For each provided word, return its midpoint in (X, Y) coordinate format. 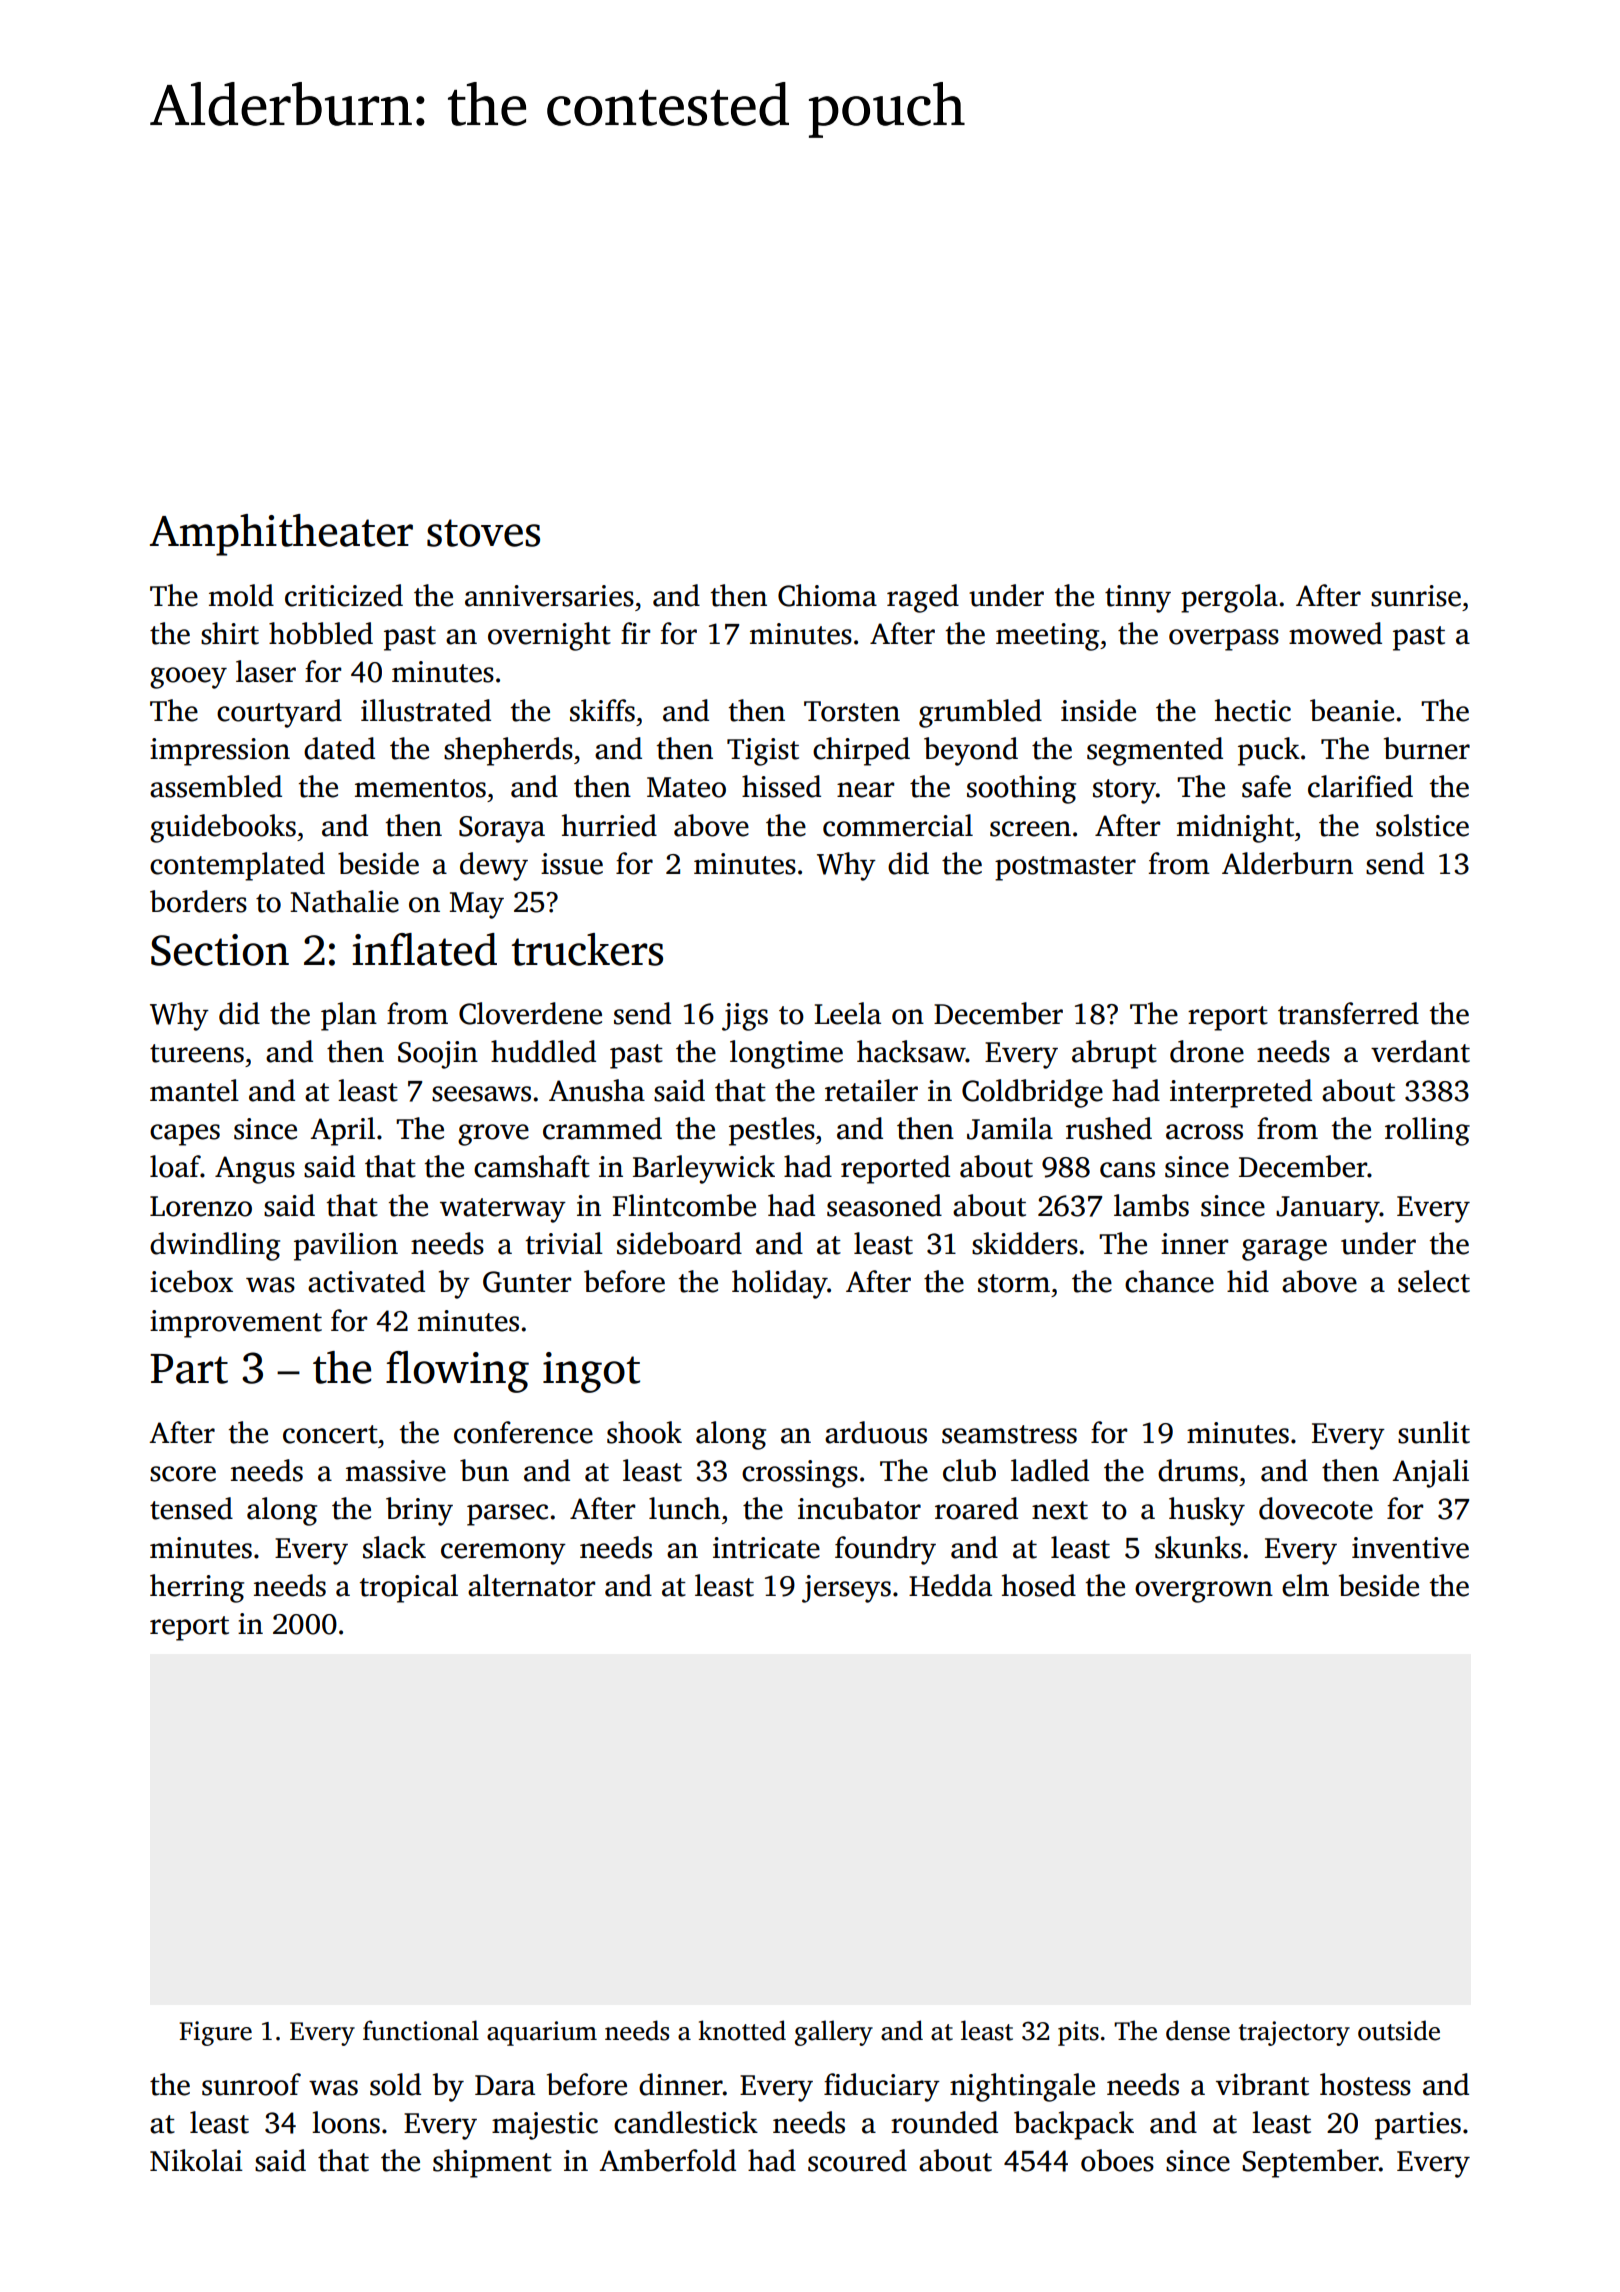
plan (349, 1016)
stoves (483, 533)
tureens (197, 1053)
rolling (1427, 1131)
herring (197, 1588)
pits (1078, 2033)
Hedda (950, 1585)
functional (421, 2030)
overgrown (1204, 1592)
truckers (587, 949)
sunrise (1416, 596)
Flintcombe (684, 1205)
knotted (742, 2030)
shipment (492, 2163)
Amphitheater (281, 535)
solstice (1422, 825)
